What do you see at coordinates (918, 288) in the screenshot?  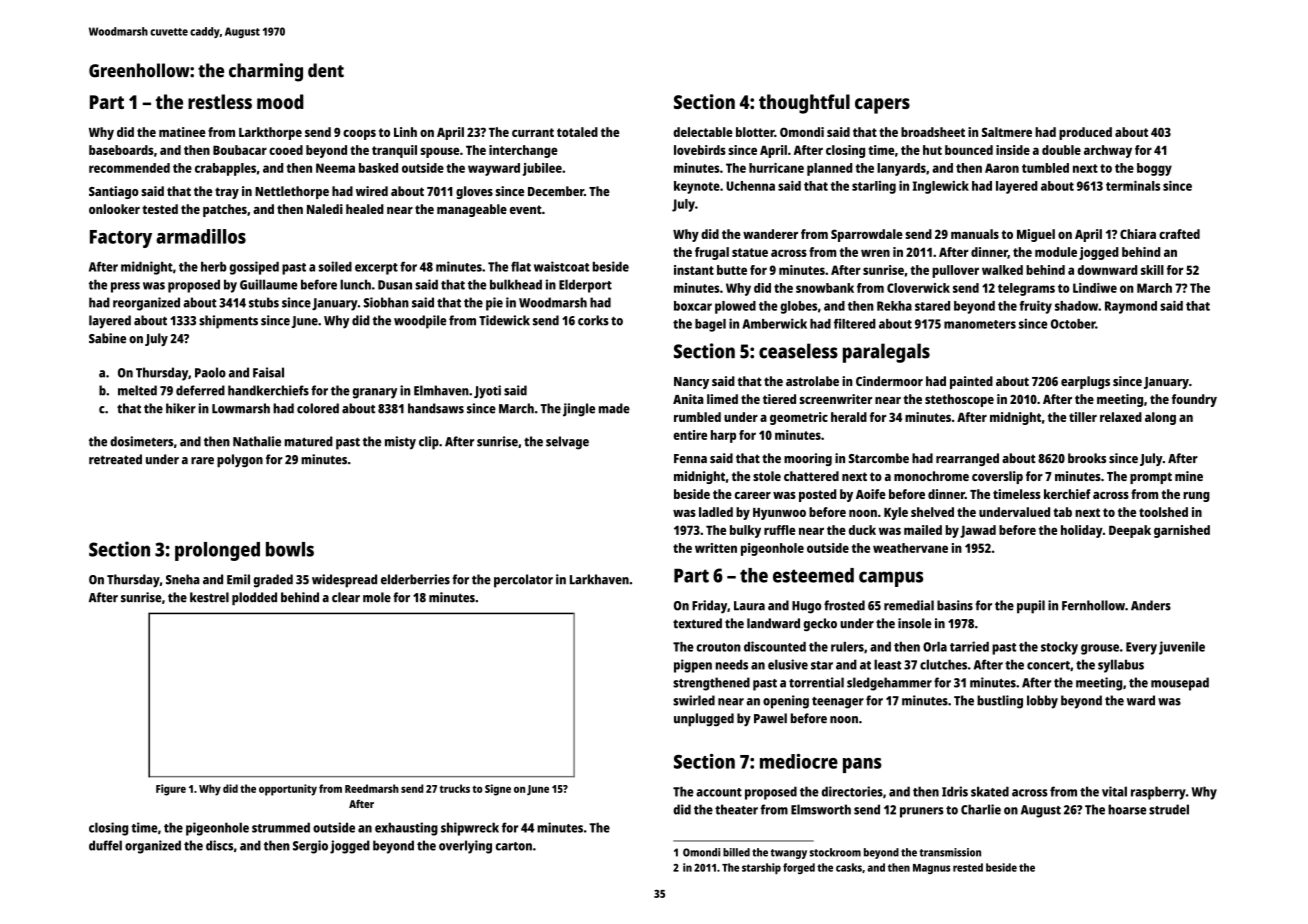 I see `Cloverwick` at bounding box center [918, 288].
